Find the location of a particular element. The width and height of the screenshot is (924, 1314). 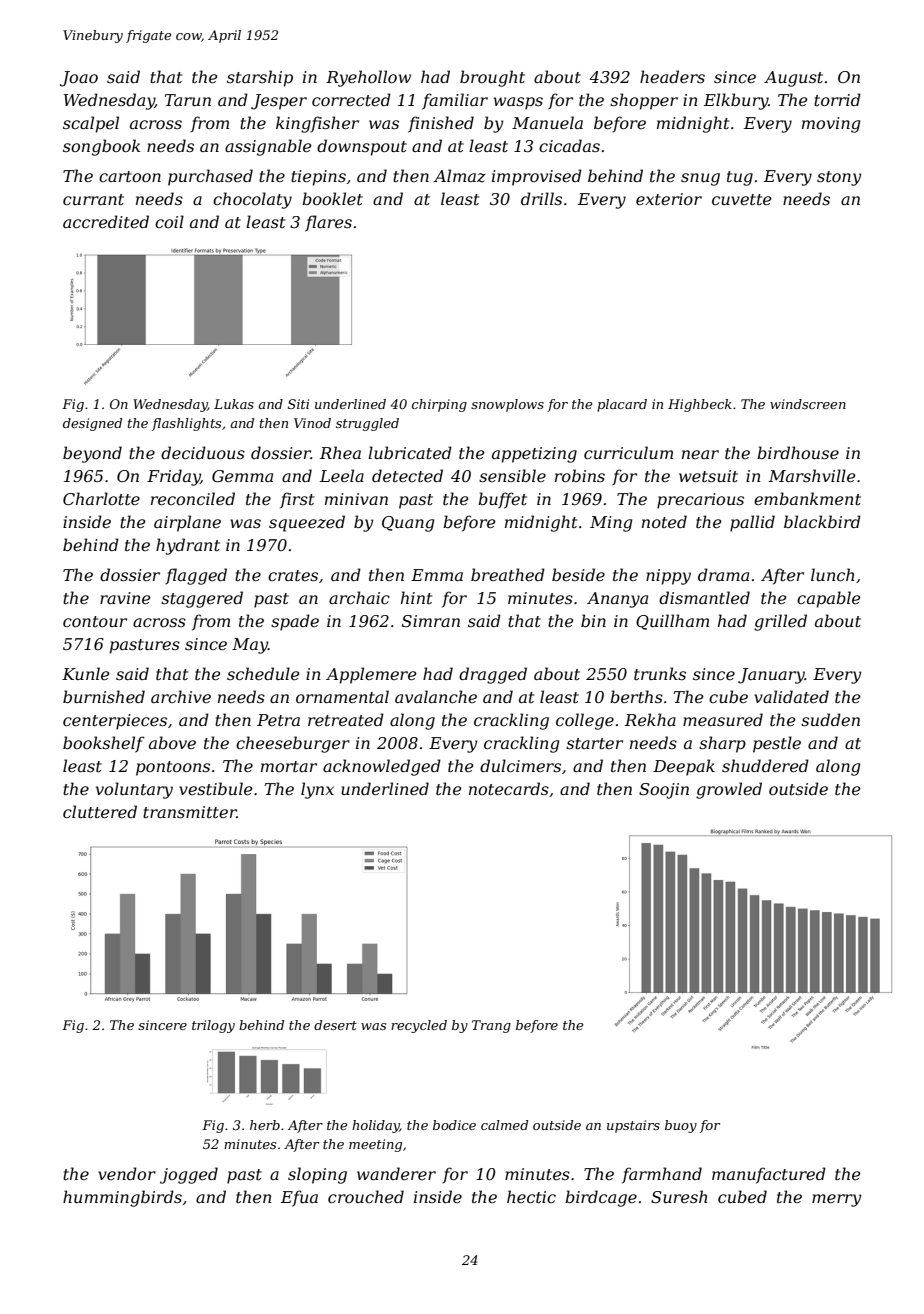

trilogy is located at coordinates (213, 1026).
